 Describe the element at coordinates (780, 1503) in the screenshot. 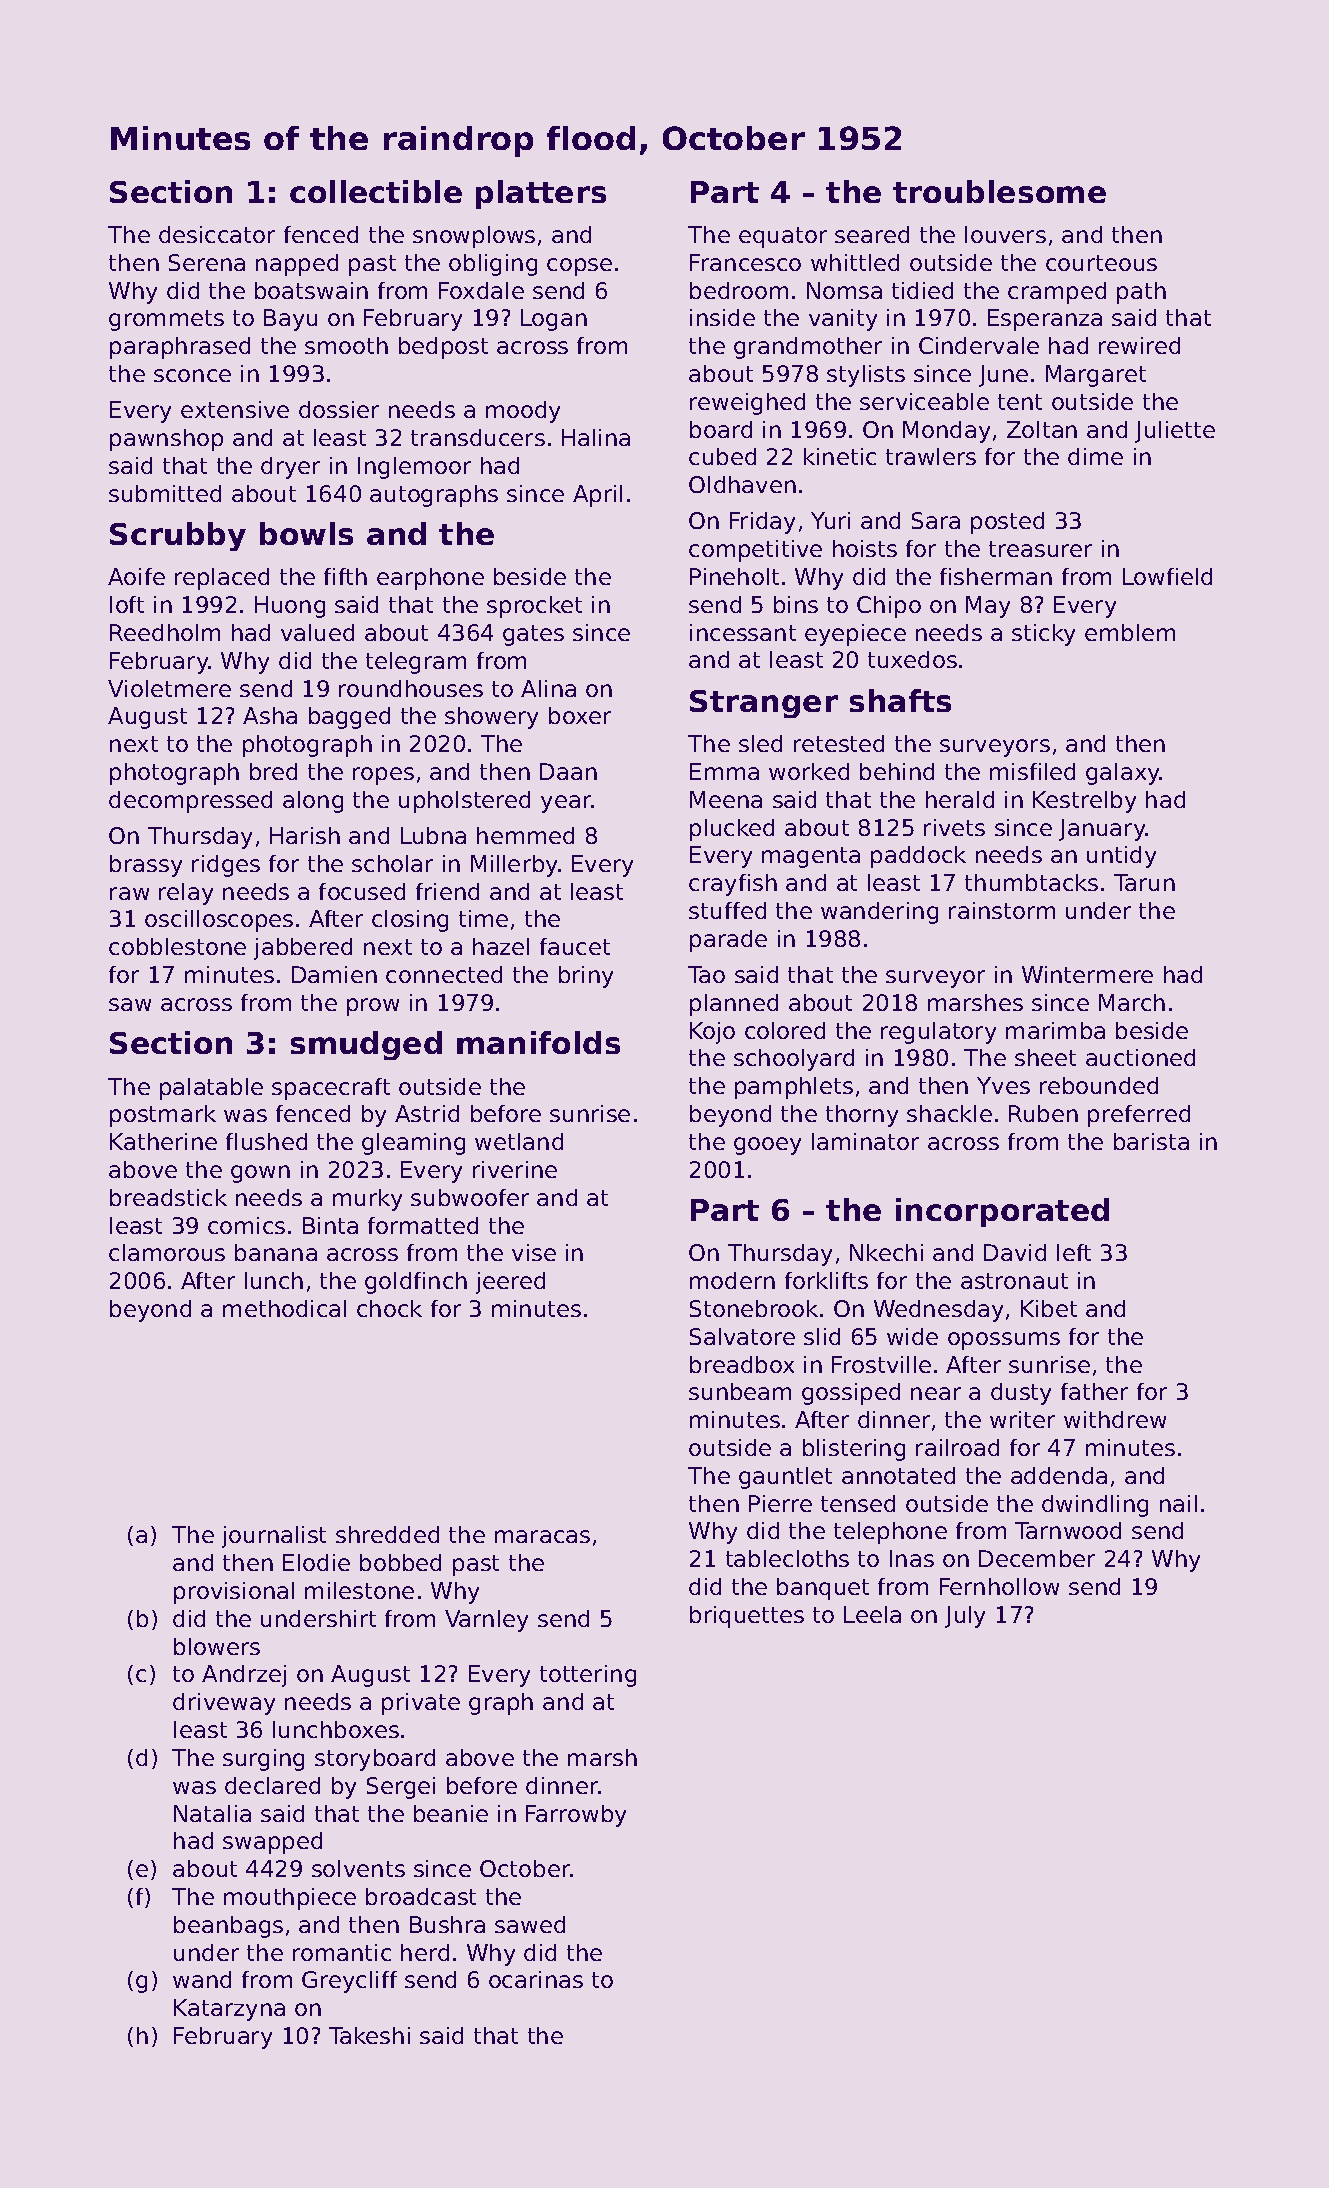

I see `Pierre` at that location.
